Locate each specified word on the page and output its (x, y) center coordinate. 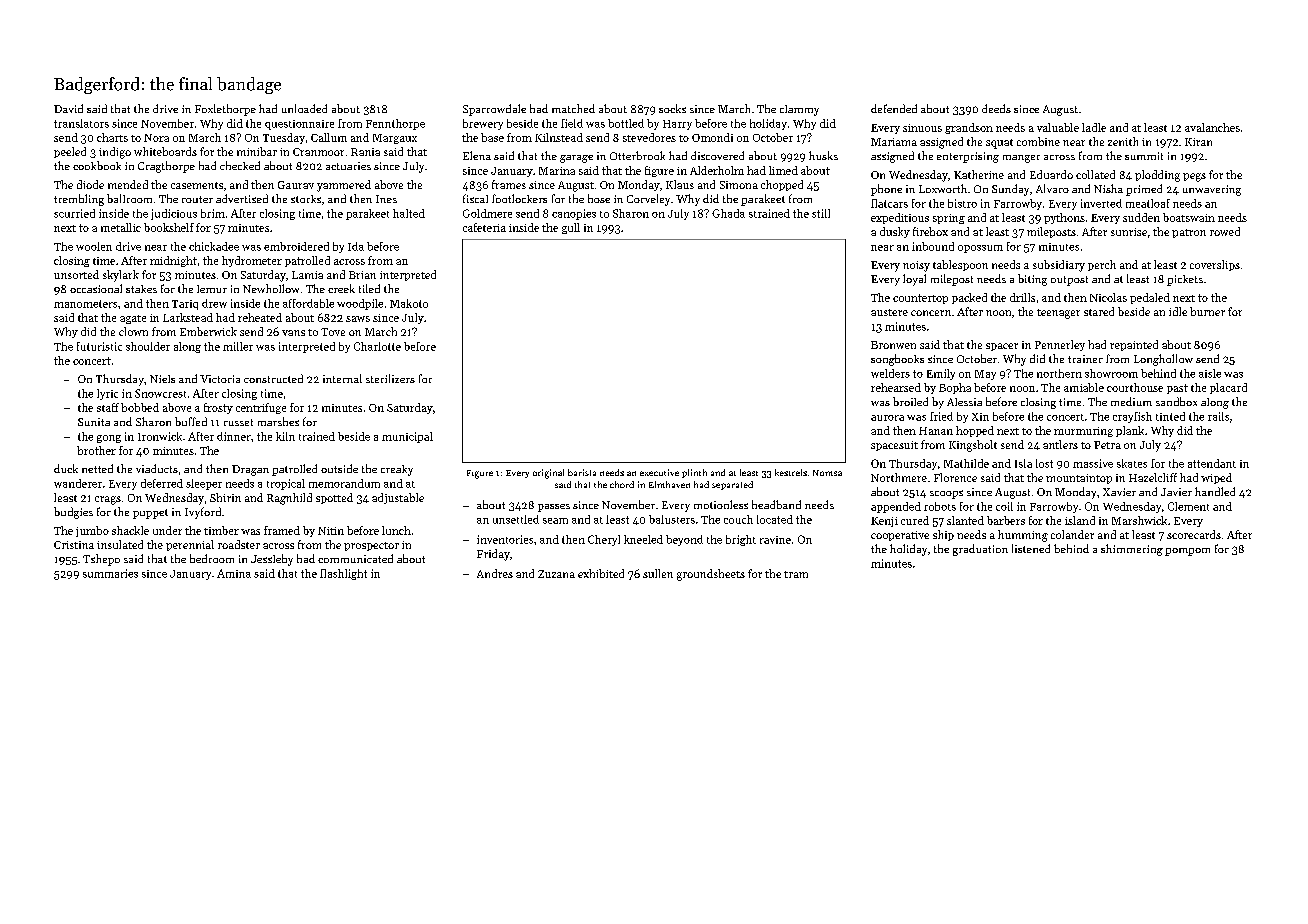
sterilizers (390, 378)
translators (81, 123)
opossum (980, 249)
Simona (739, 185)
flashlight (343, 574)
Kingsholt (973, 446)
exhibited (601, 573)
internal (342, 378)
